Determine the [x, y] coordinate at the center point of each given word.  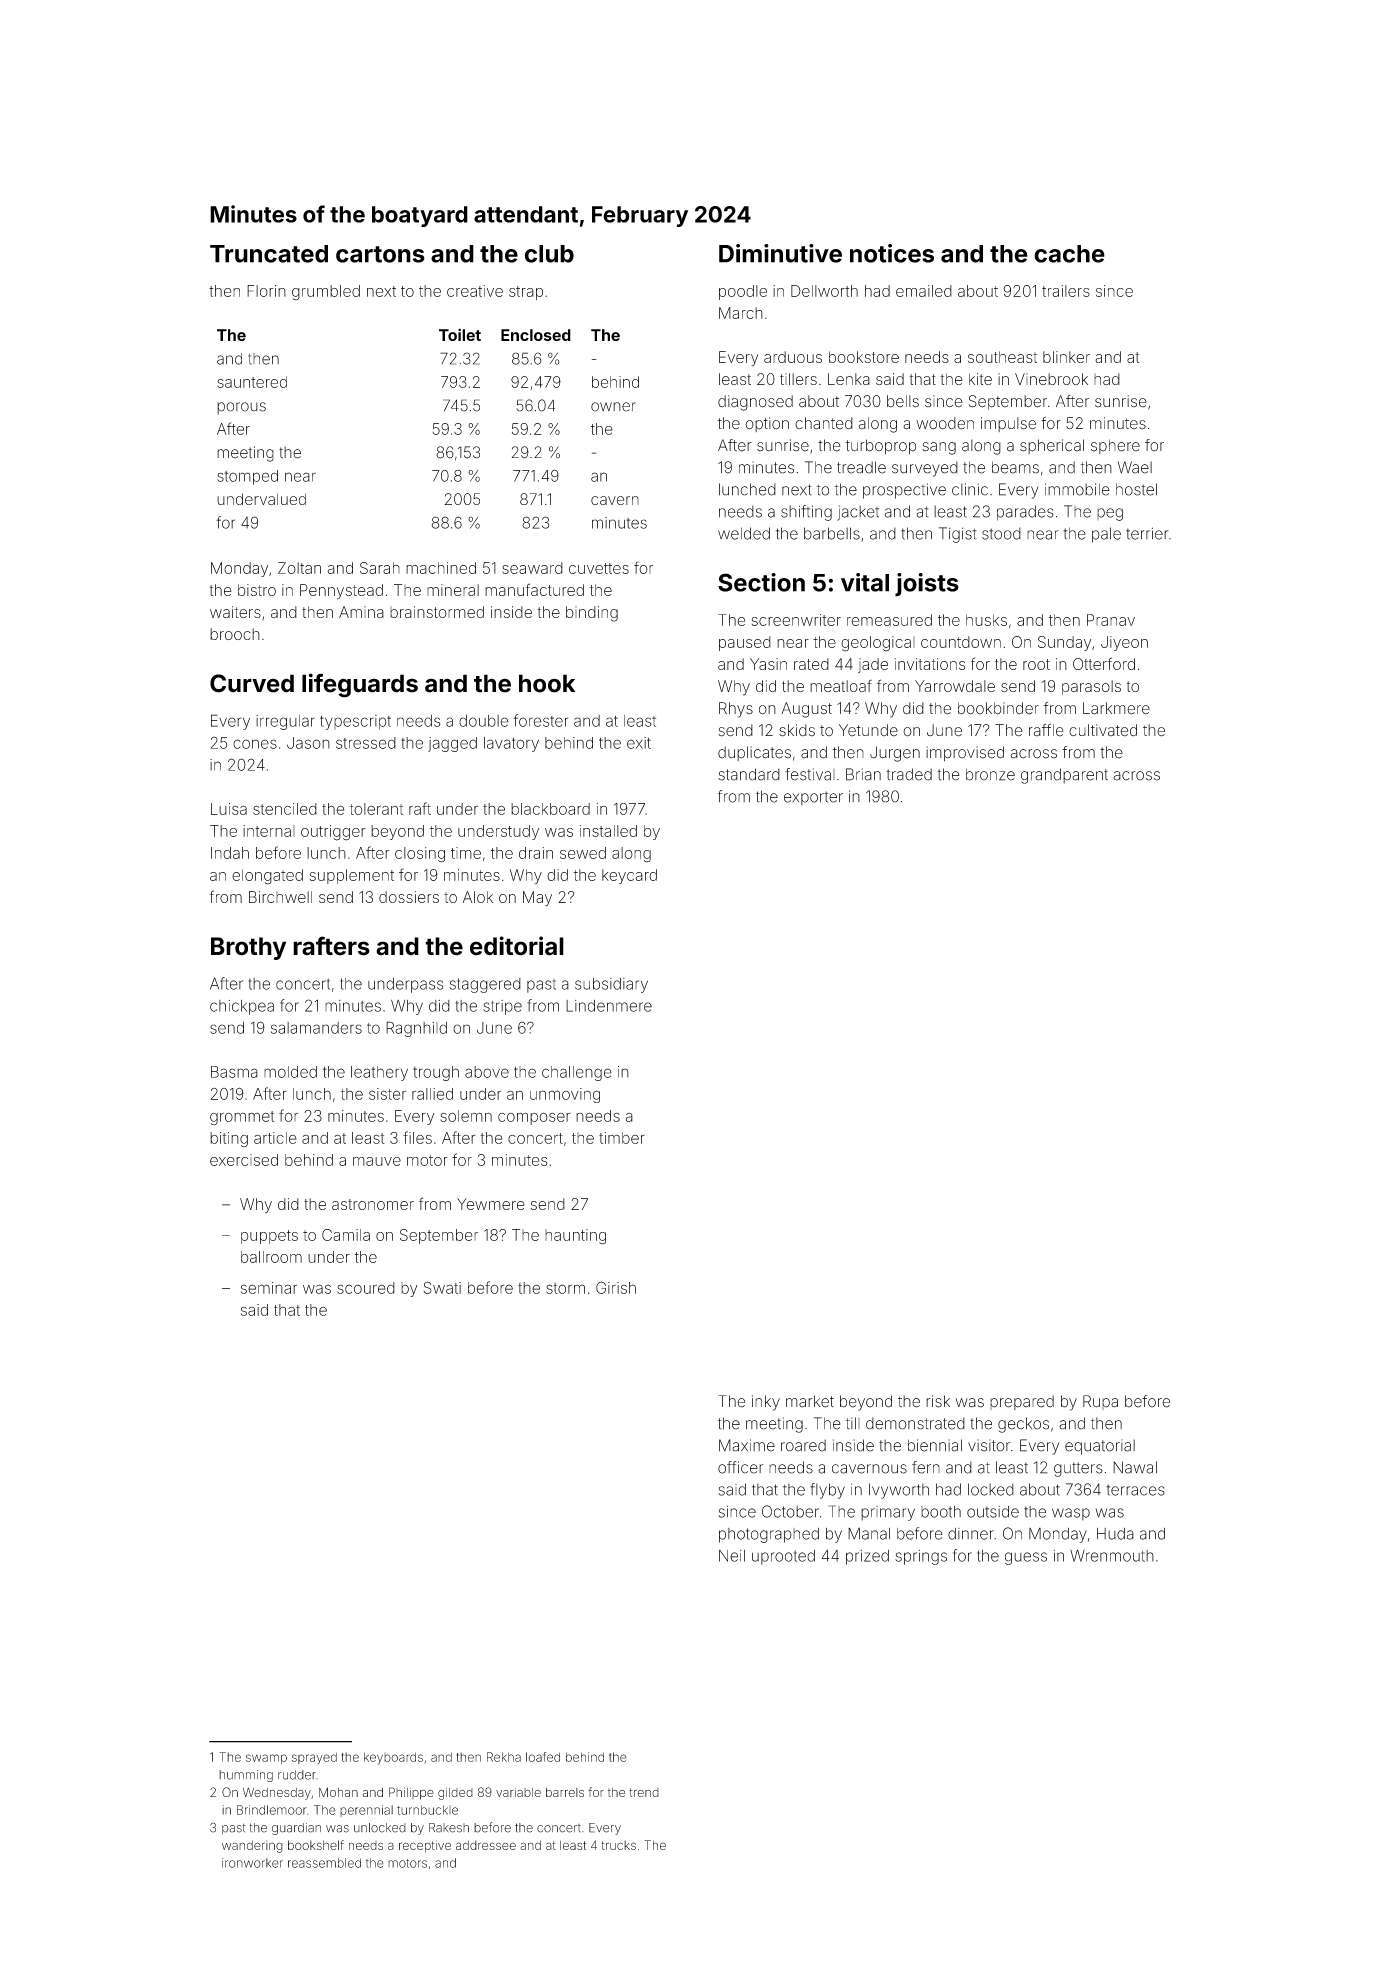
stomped [247, 477]
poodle [743, 292]
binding [592, 614]
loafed [543, 1757]
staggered [485, 985]
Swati [442, 1287]
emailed [924, 291]
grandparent [1064, 776]
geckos [1023, 1425]
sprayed [314, 1758]
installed [608, 831]
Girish [616, 1287]
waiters [235, 612]
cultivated [1103, 730]
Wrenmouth [1112, 1555]
